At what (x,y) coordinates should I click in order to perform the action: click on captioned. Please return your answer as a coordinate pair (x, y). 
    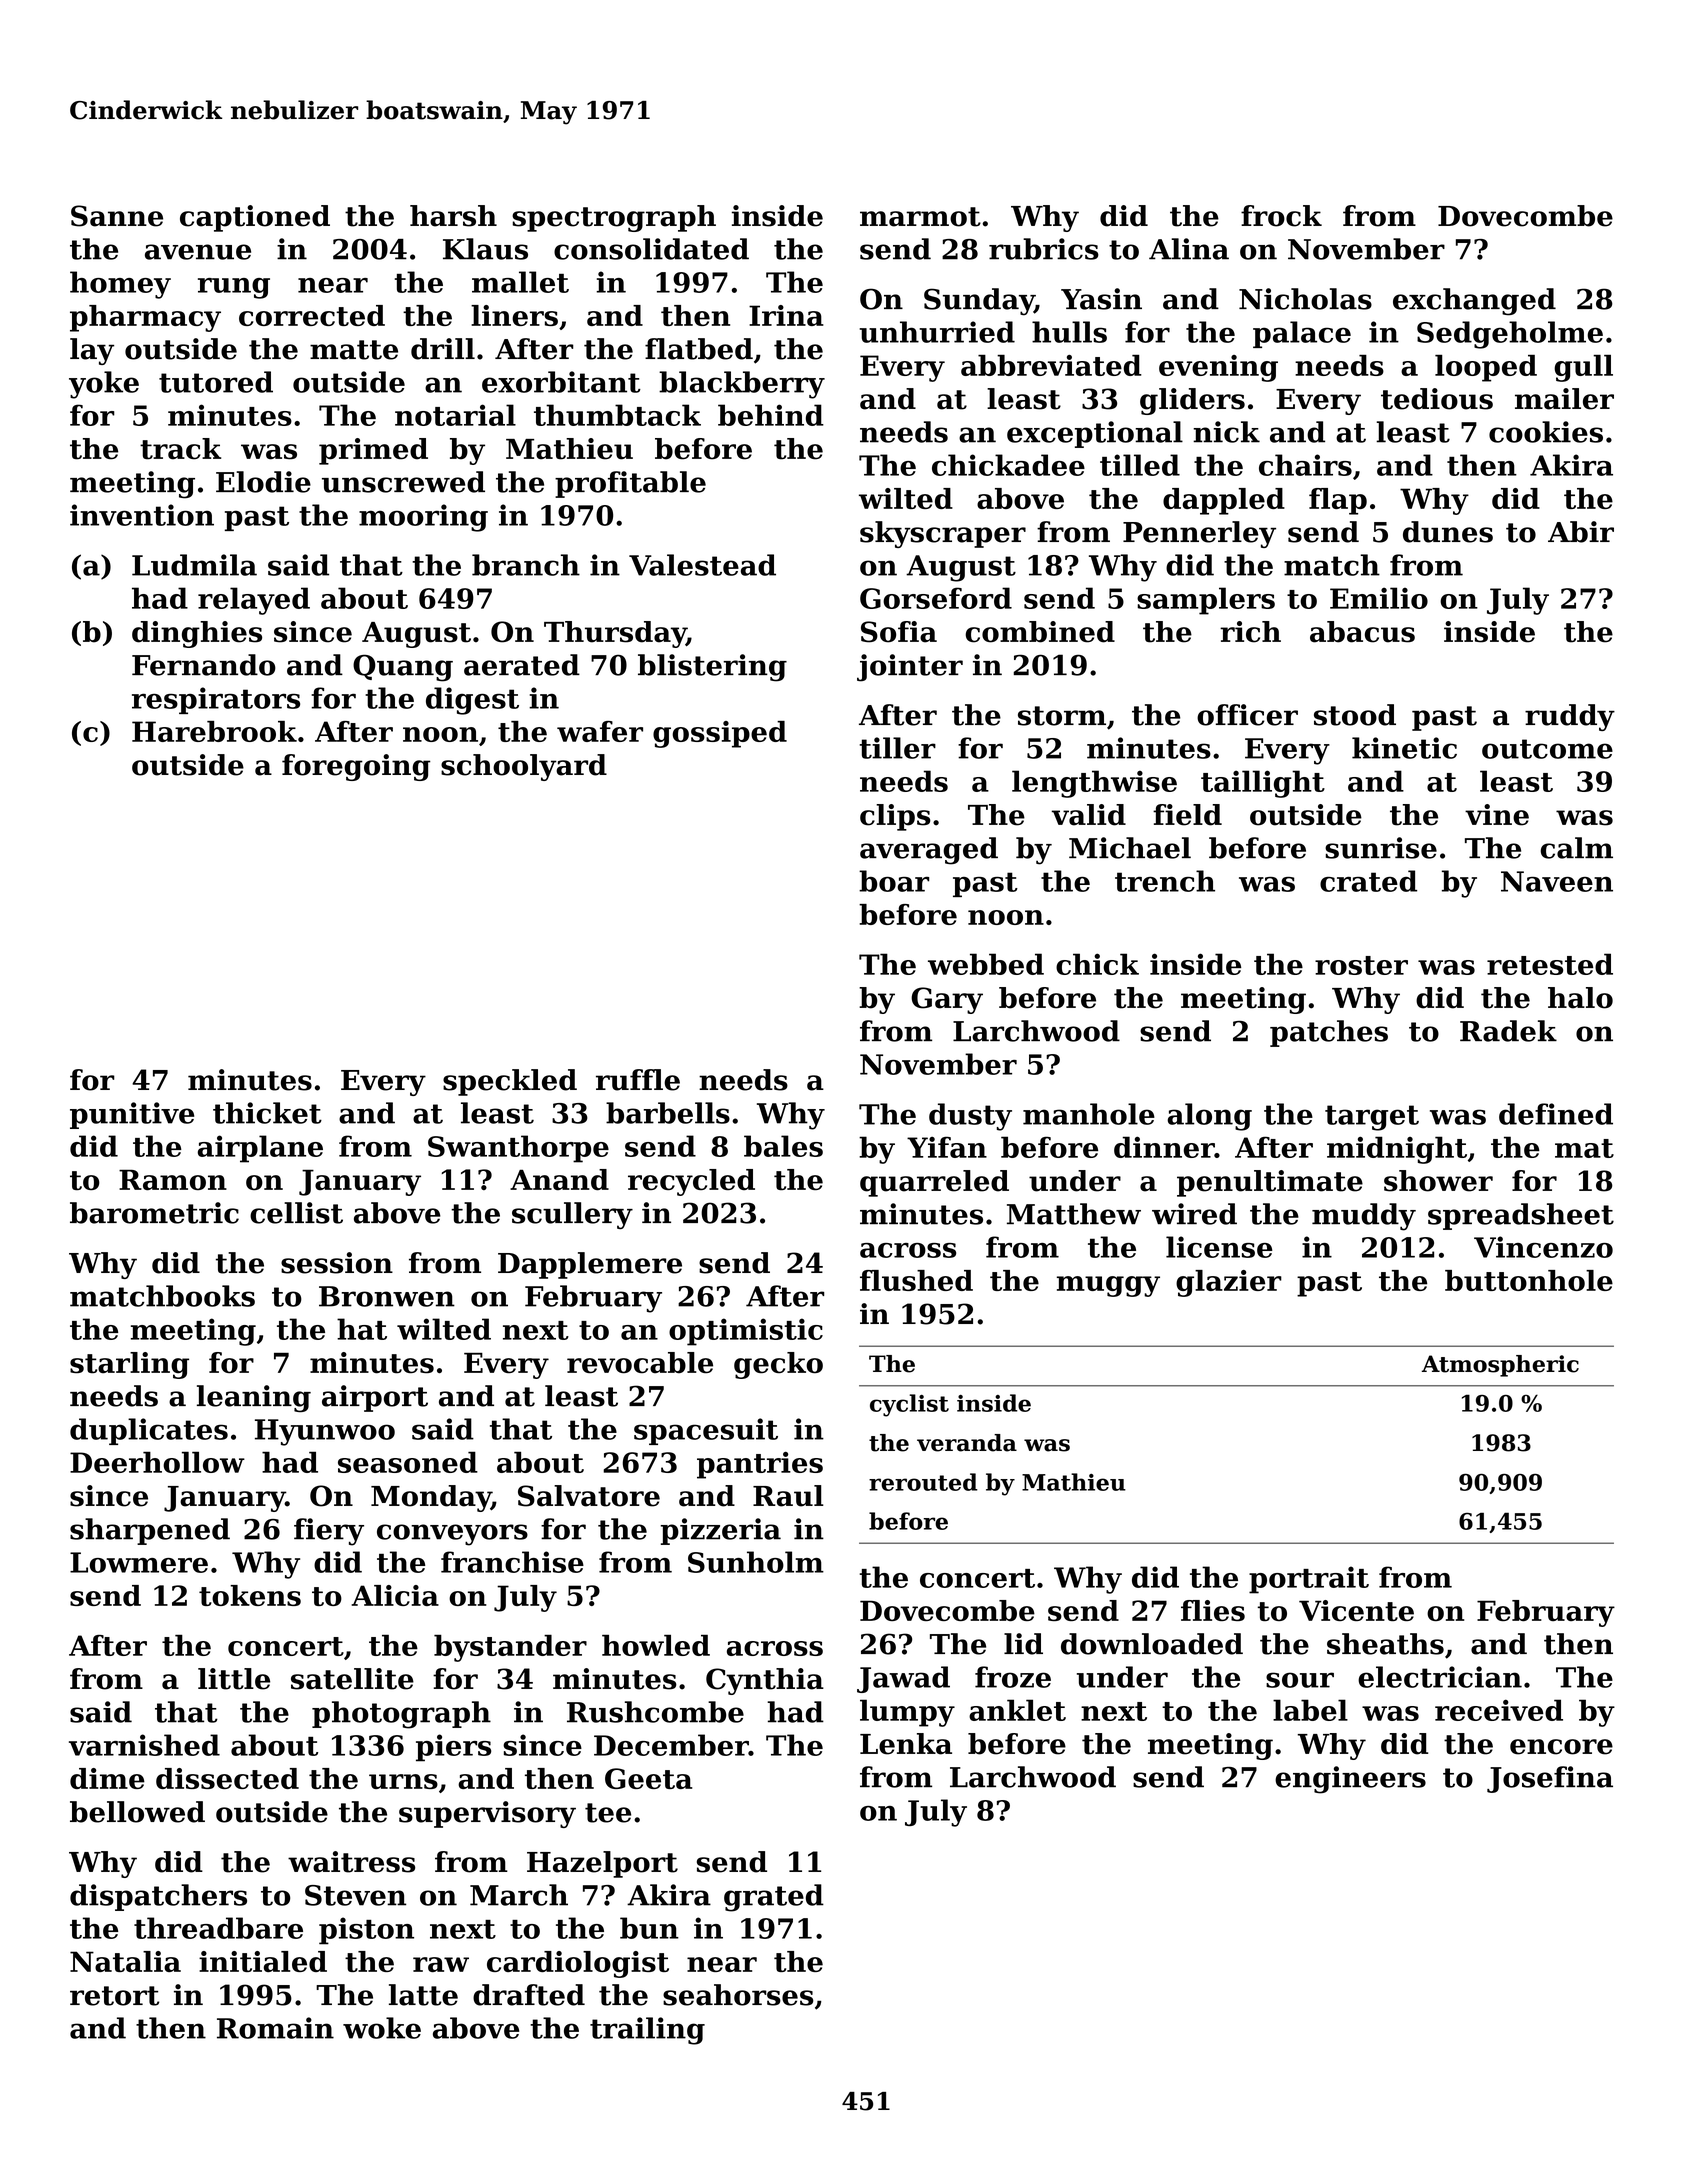
    Looking at the image, I should click on (255, 218).
